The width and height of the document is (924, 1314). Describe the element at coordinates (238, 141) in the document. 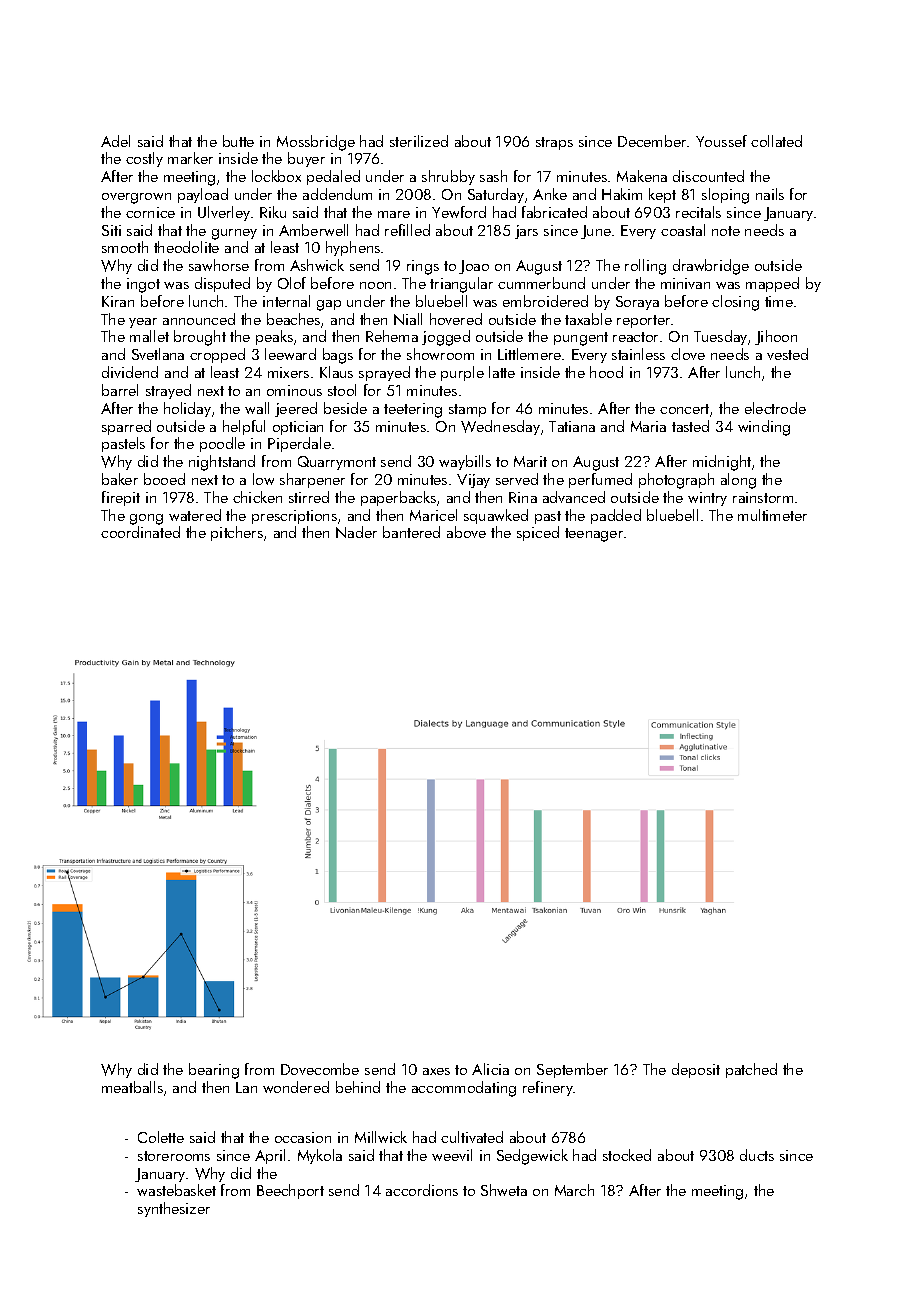

I see `butte` at that location.
